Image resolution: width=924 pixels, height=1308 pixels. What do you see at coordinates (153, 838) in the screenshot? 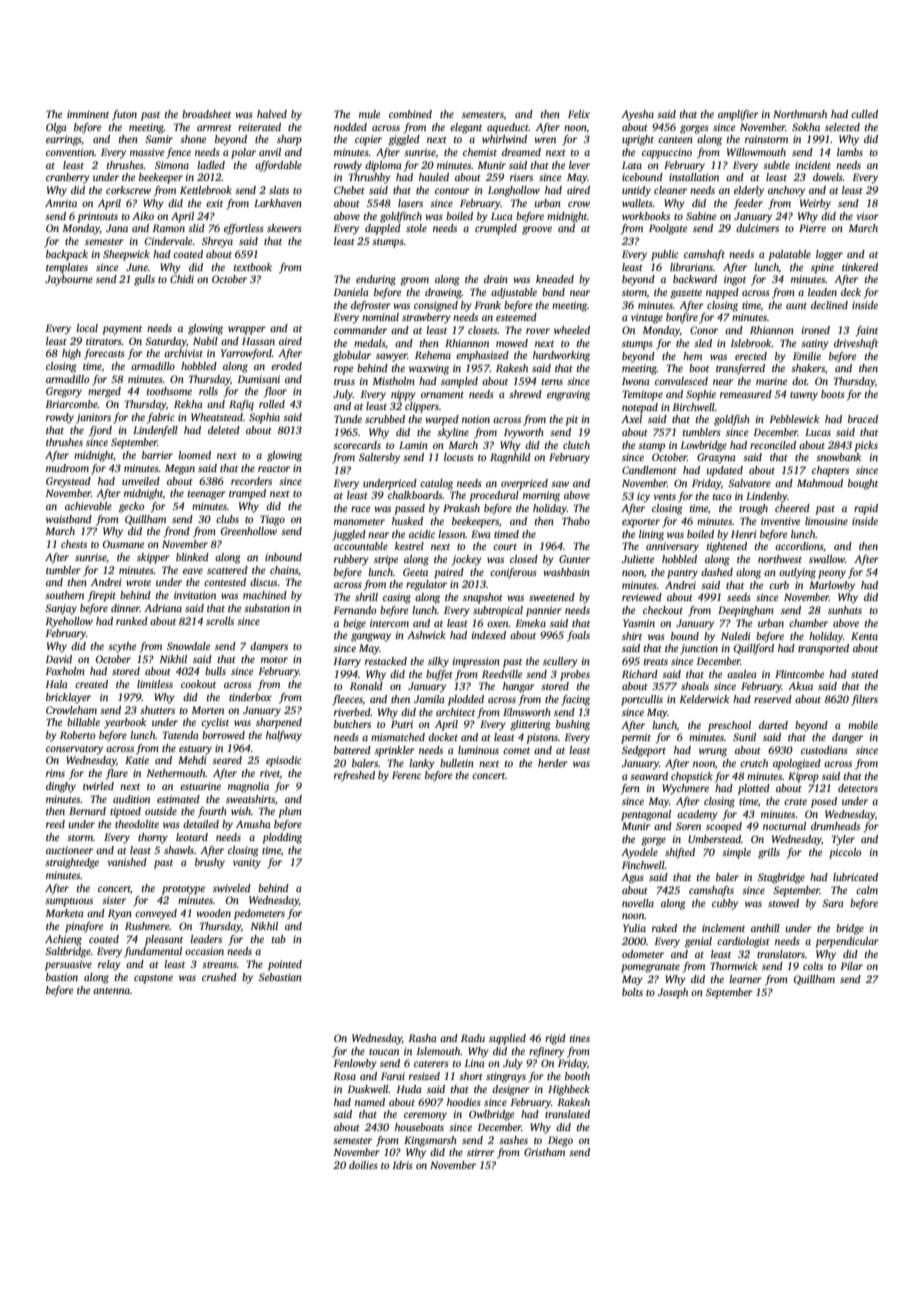
I see `thorny` at bounding box center [153, 838].
